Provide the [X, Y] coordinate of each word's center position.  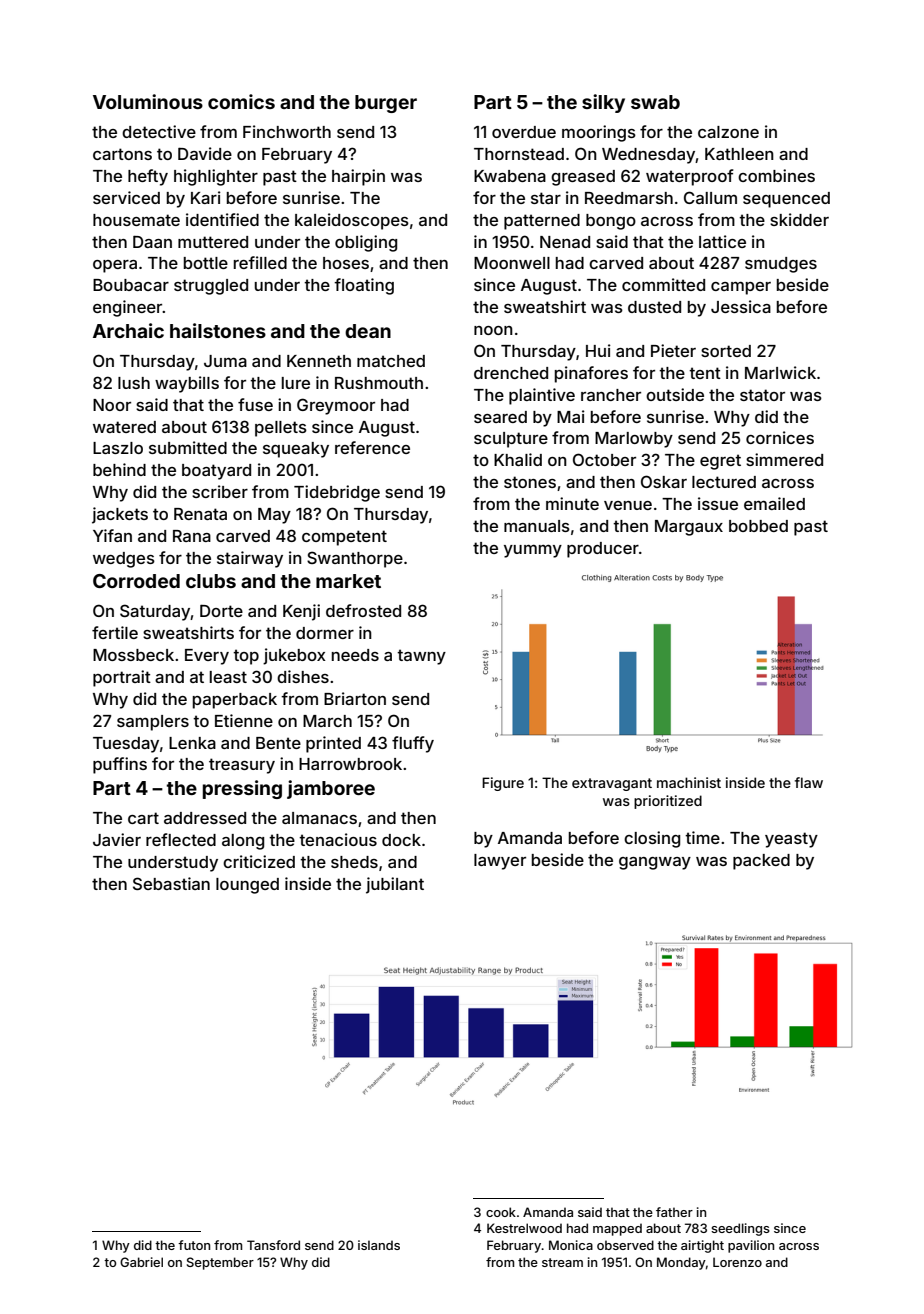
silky [603, 103]
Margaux [689, 528]
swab [655, 102]
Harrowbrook [350, 764]
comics [241, 101]
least [228, 677]
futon [194, 1245]
